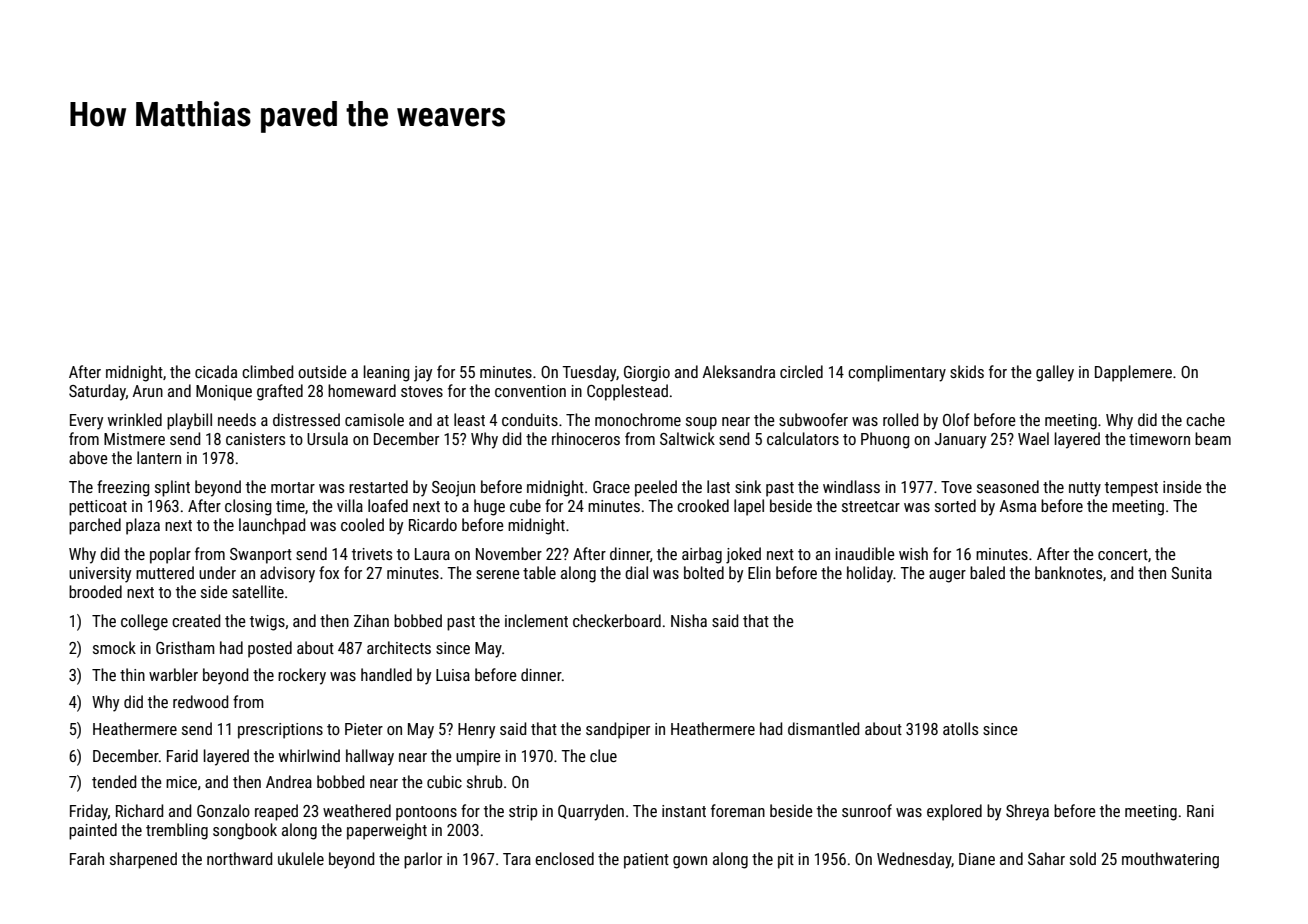 This screenshot has height=924, width=1308. I want to click on Nisha, so click(689, 620).
